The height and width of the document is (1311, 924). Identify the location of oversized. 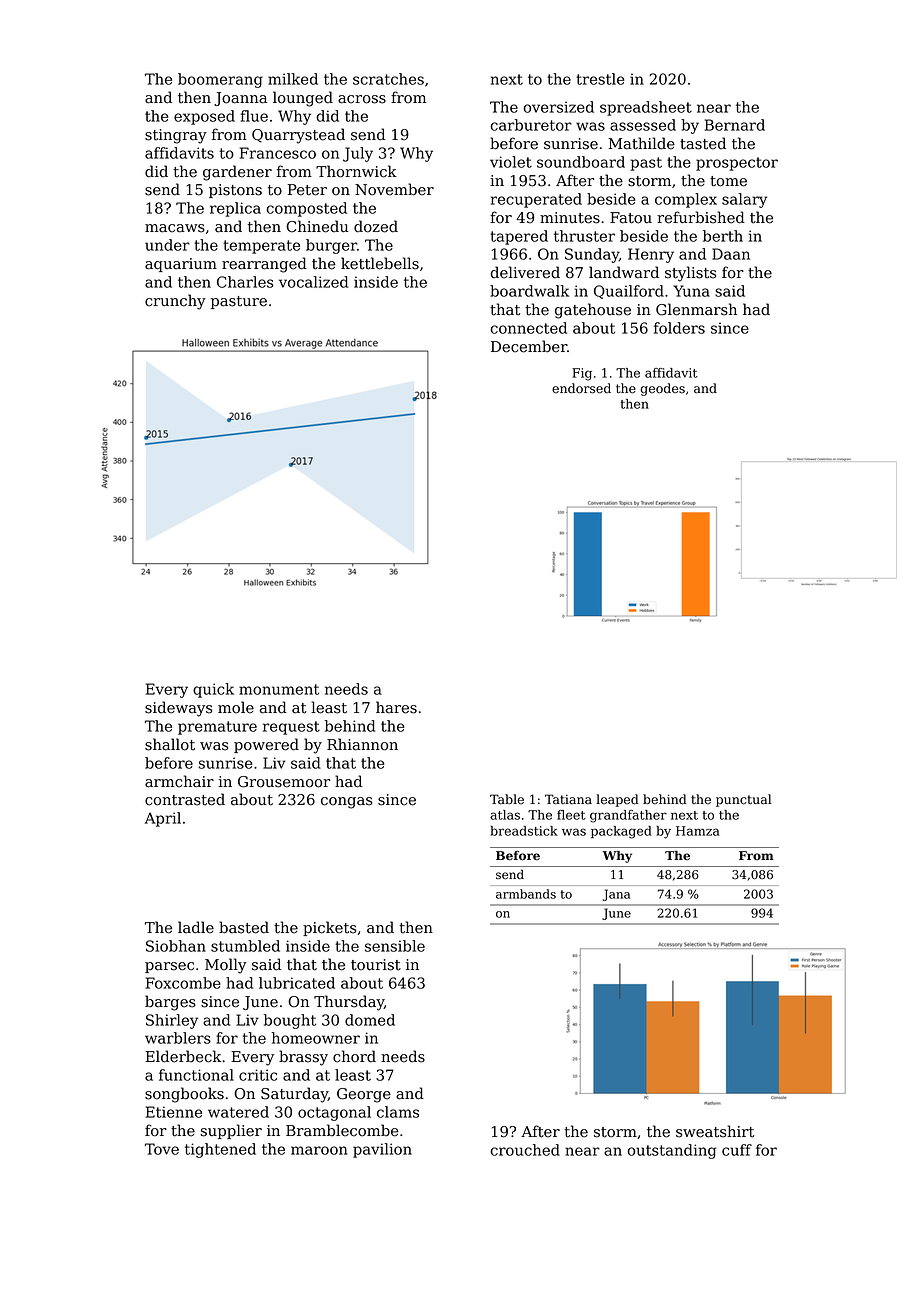
(558, 107).
